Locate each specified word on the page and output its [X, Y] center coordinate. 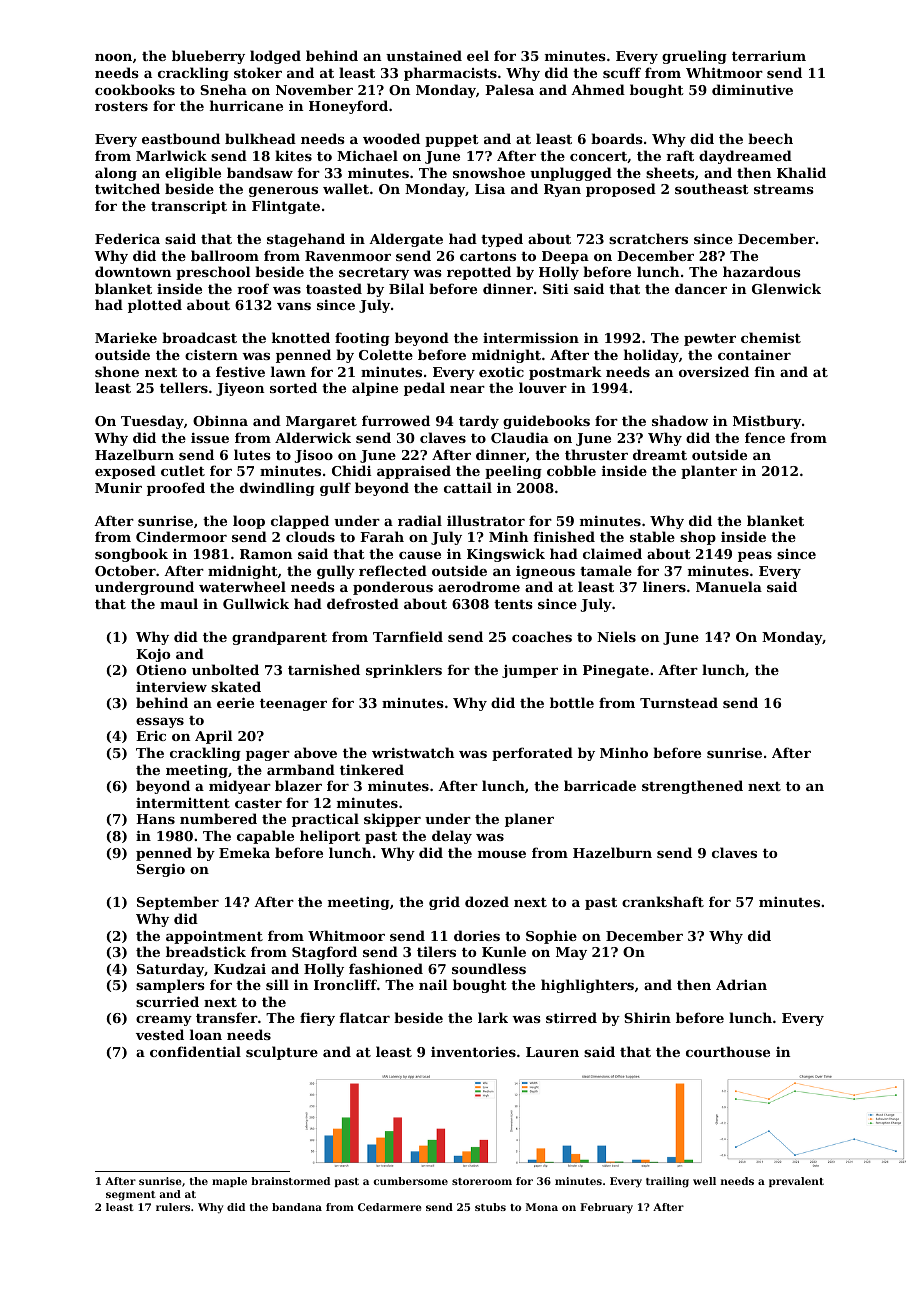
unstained [424, 55]
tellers [184, 387]
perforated [532, 754]
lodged [275, 57]
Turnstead [679, 702]
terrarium [769, 55]
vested [160, 1034]
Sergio [161, 870]
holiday [651, 356]
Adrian [741, 984]
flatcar [365, 1017]
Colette [386, 354]
